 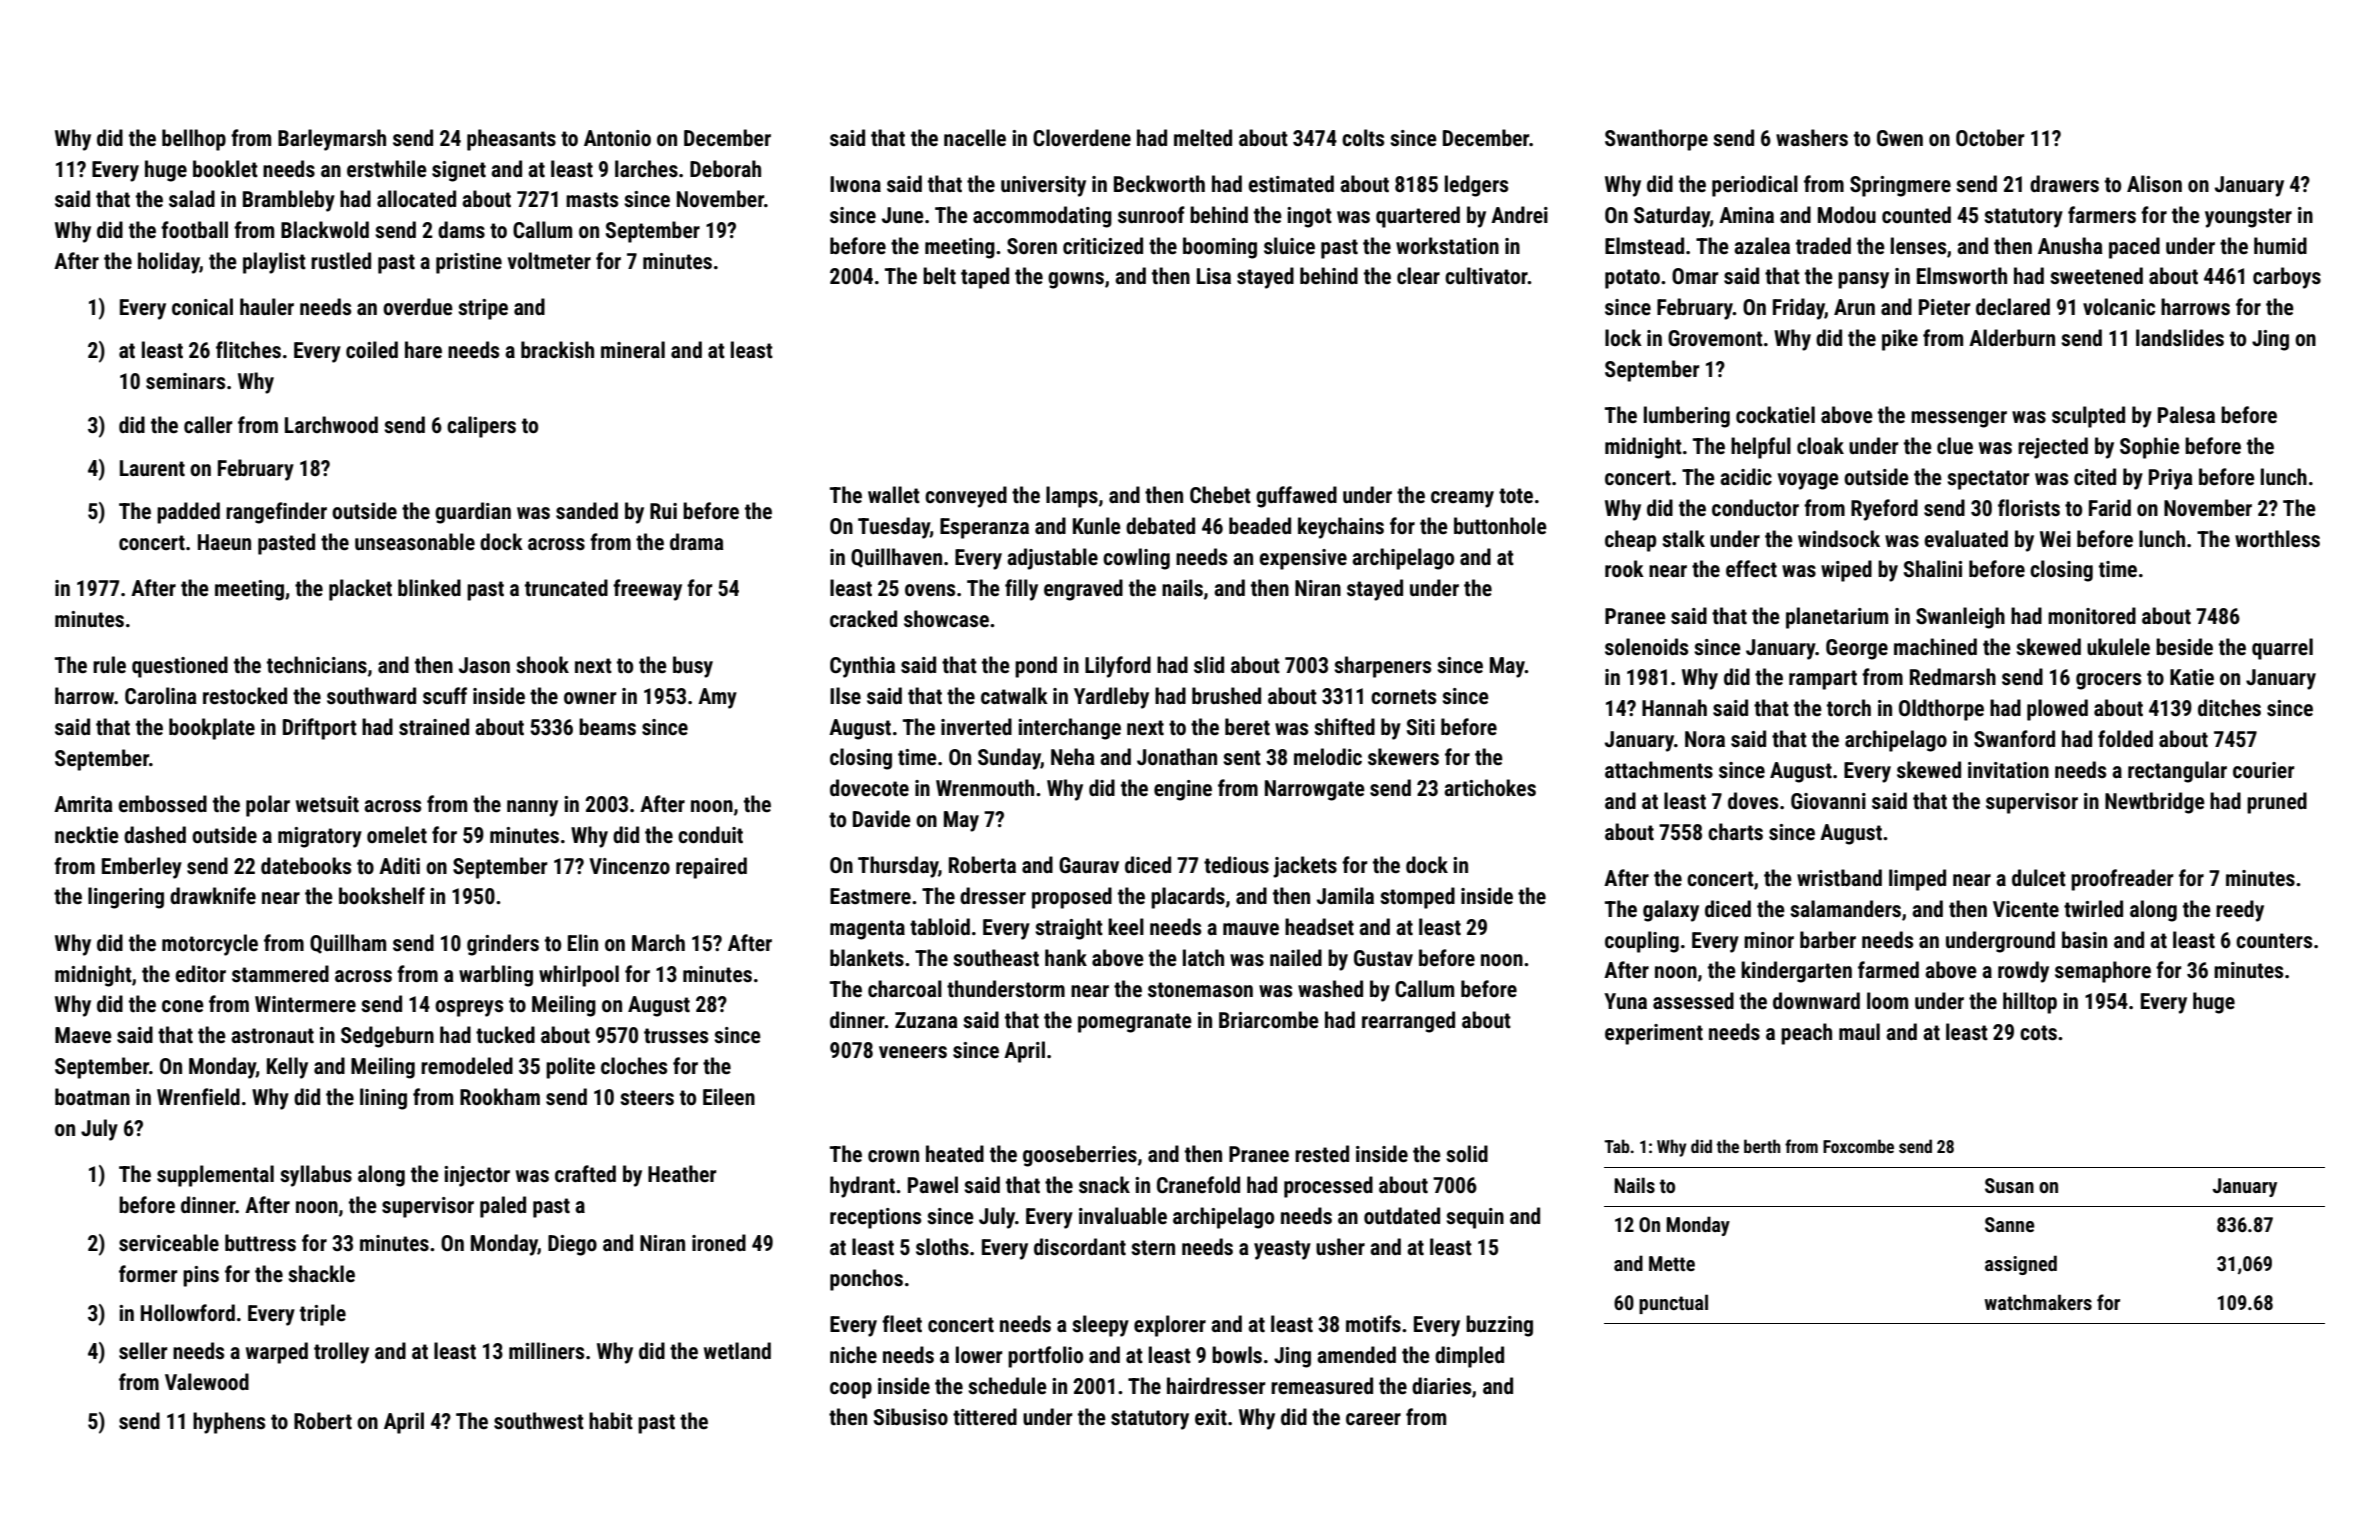 I want to click on erstwhile, so click(x=387, y=169).
